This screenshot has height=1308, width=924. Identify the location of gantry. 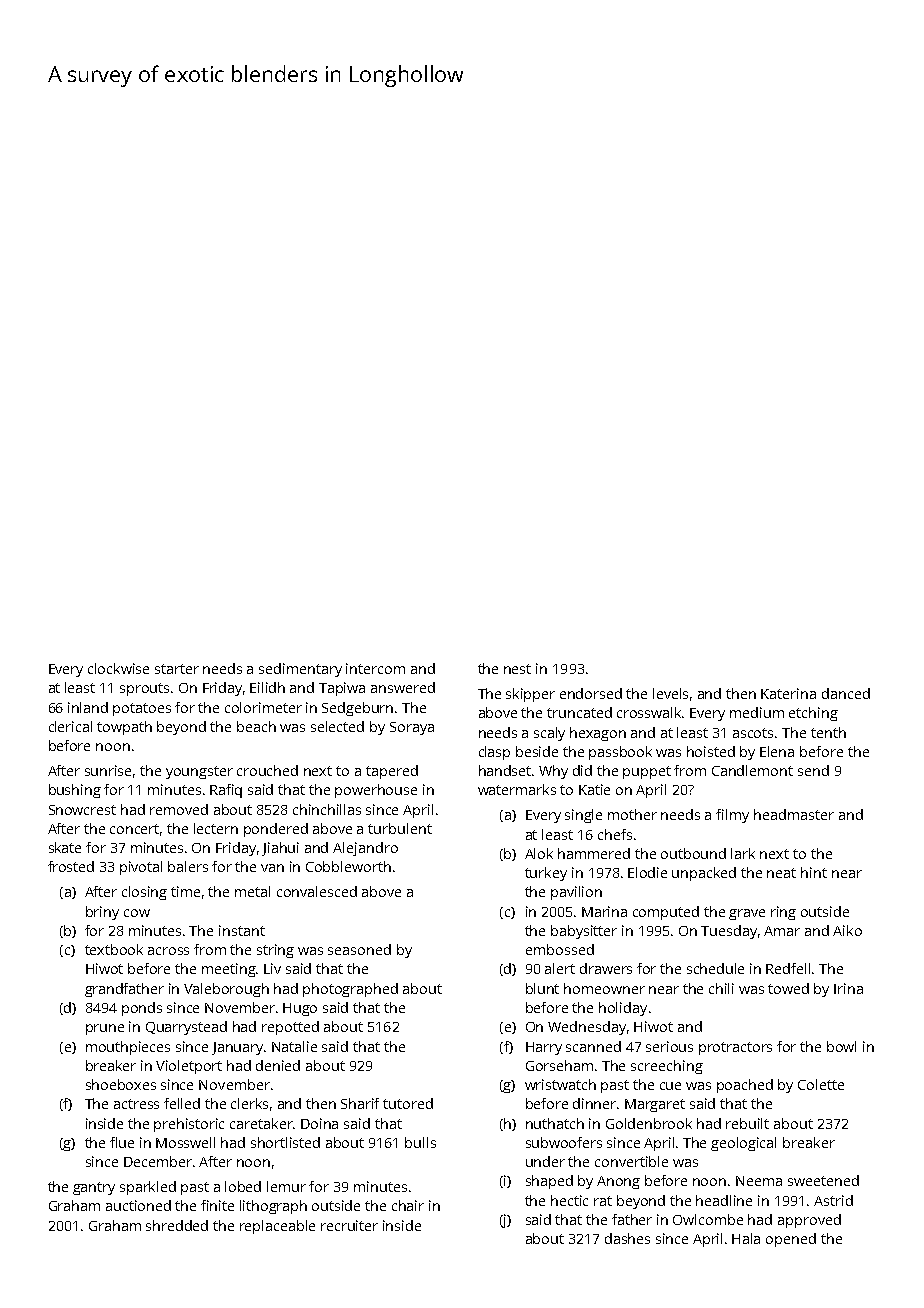
(94, 1188).
